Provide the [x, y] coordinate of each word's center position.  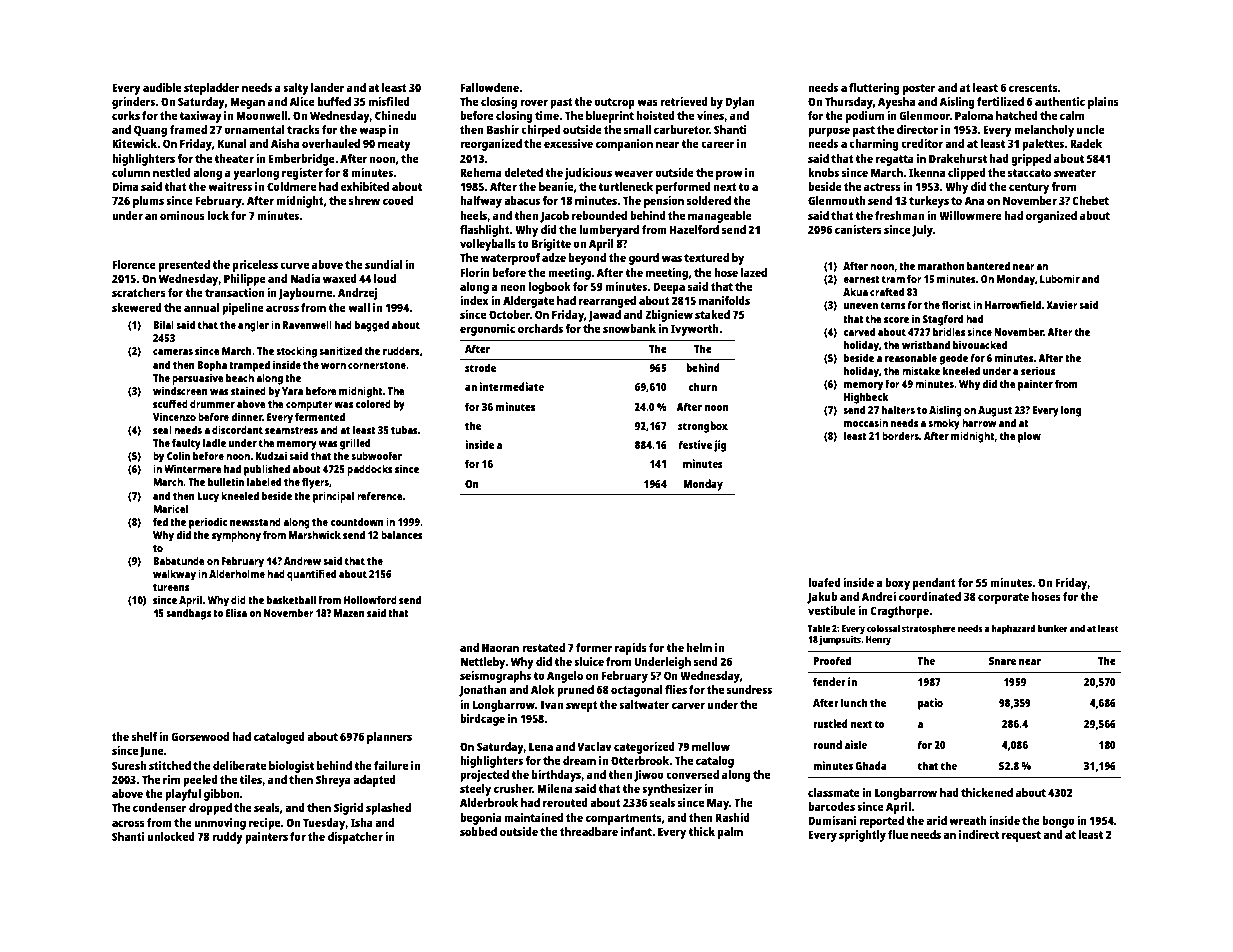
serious [1038, 370]
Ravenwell [307, 325]
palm [730, 833]
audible [162, 87]
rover [534, 102]
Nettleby [483, 663]
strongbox [703, 427]
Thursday [849, 103]
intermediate [512, 386]
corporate [1003, 598]
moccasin [866, 422]
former [594, 647]
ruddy [227, 838]
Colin [178, 455]
